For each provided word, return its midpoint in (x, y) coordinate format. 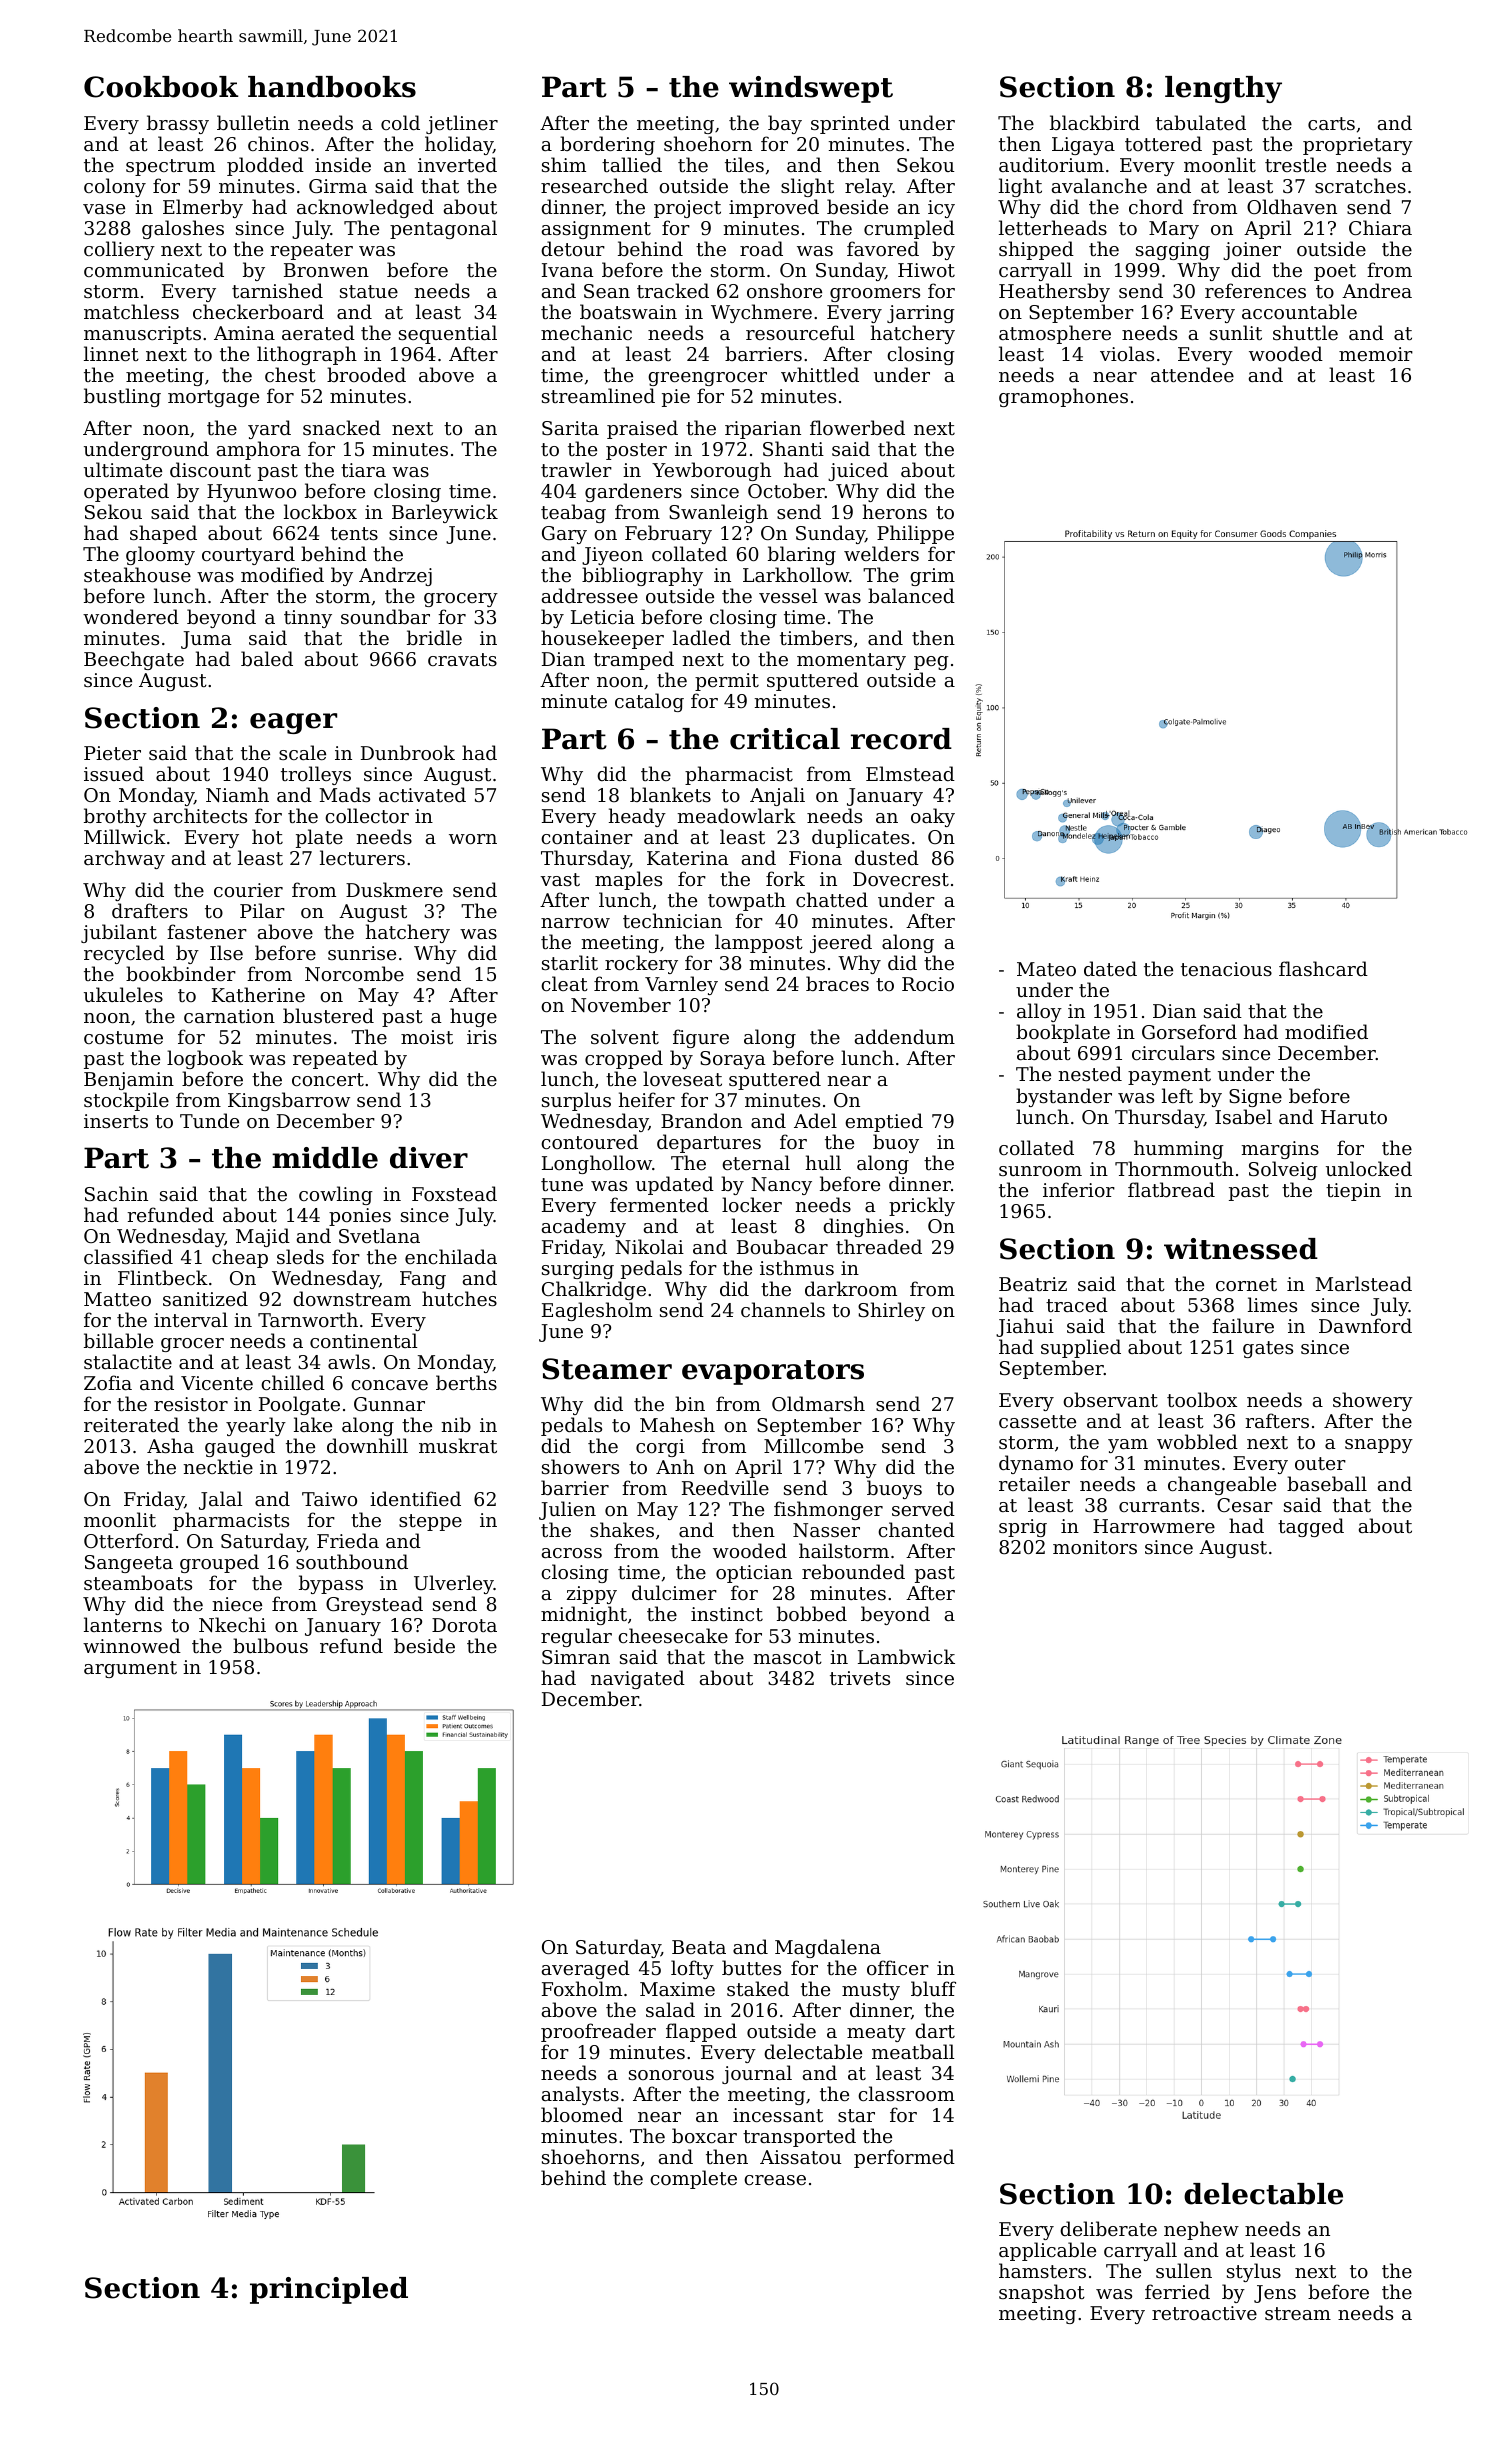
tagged (1311, 1527)
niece (237, 1604)
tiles (744, 164)
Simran (576, 1657)
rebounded (853, 1571)
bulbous (270, 1645)
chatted (832, 899)
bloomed (582, 2114)
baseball (1327, 1483)
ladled (702, 637)
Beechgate (134, 660)
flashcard (1323, 968)
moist (427, 1037)
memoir (1376, 354)
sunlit (1236, 332)
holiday (459, 145)
